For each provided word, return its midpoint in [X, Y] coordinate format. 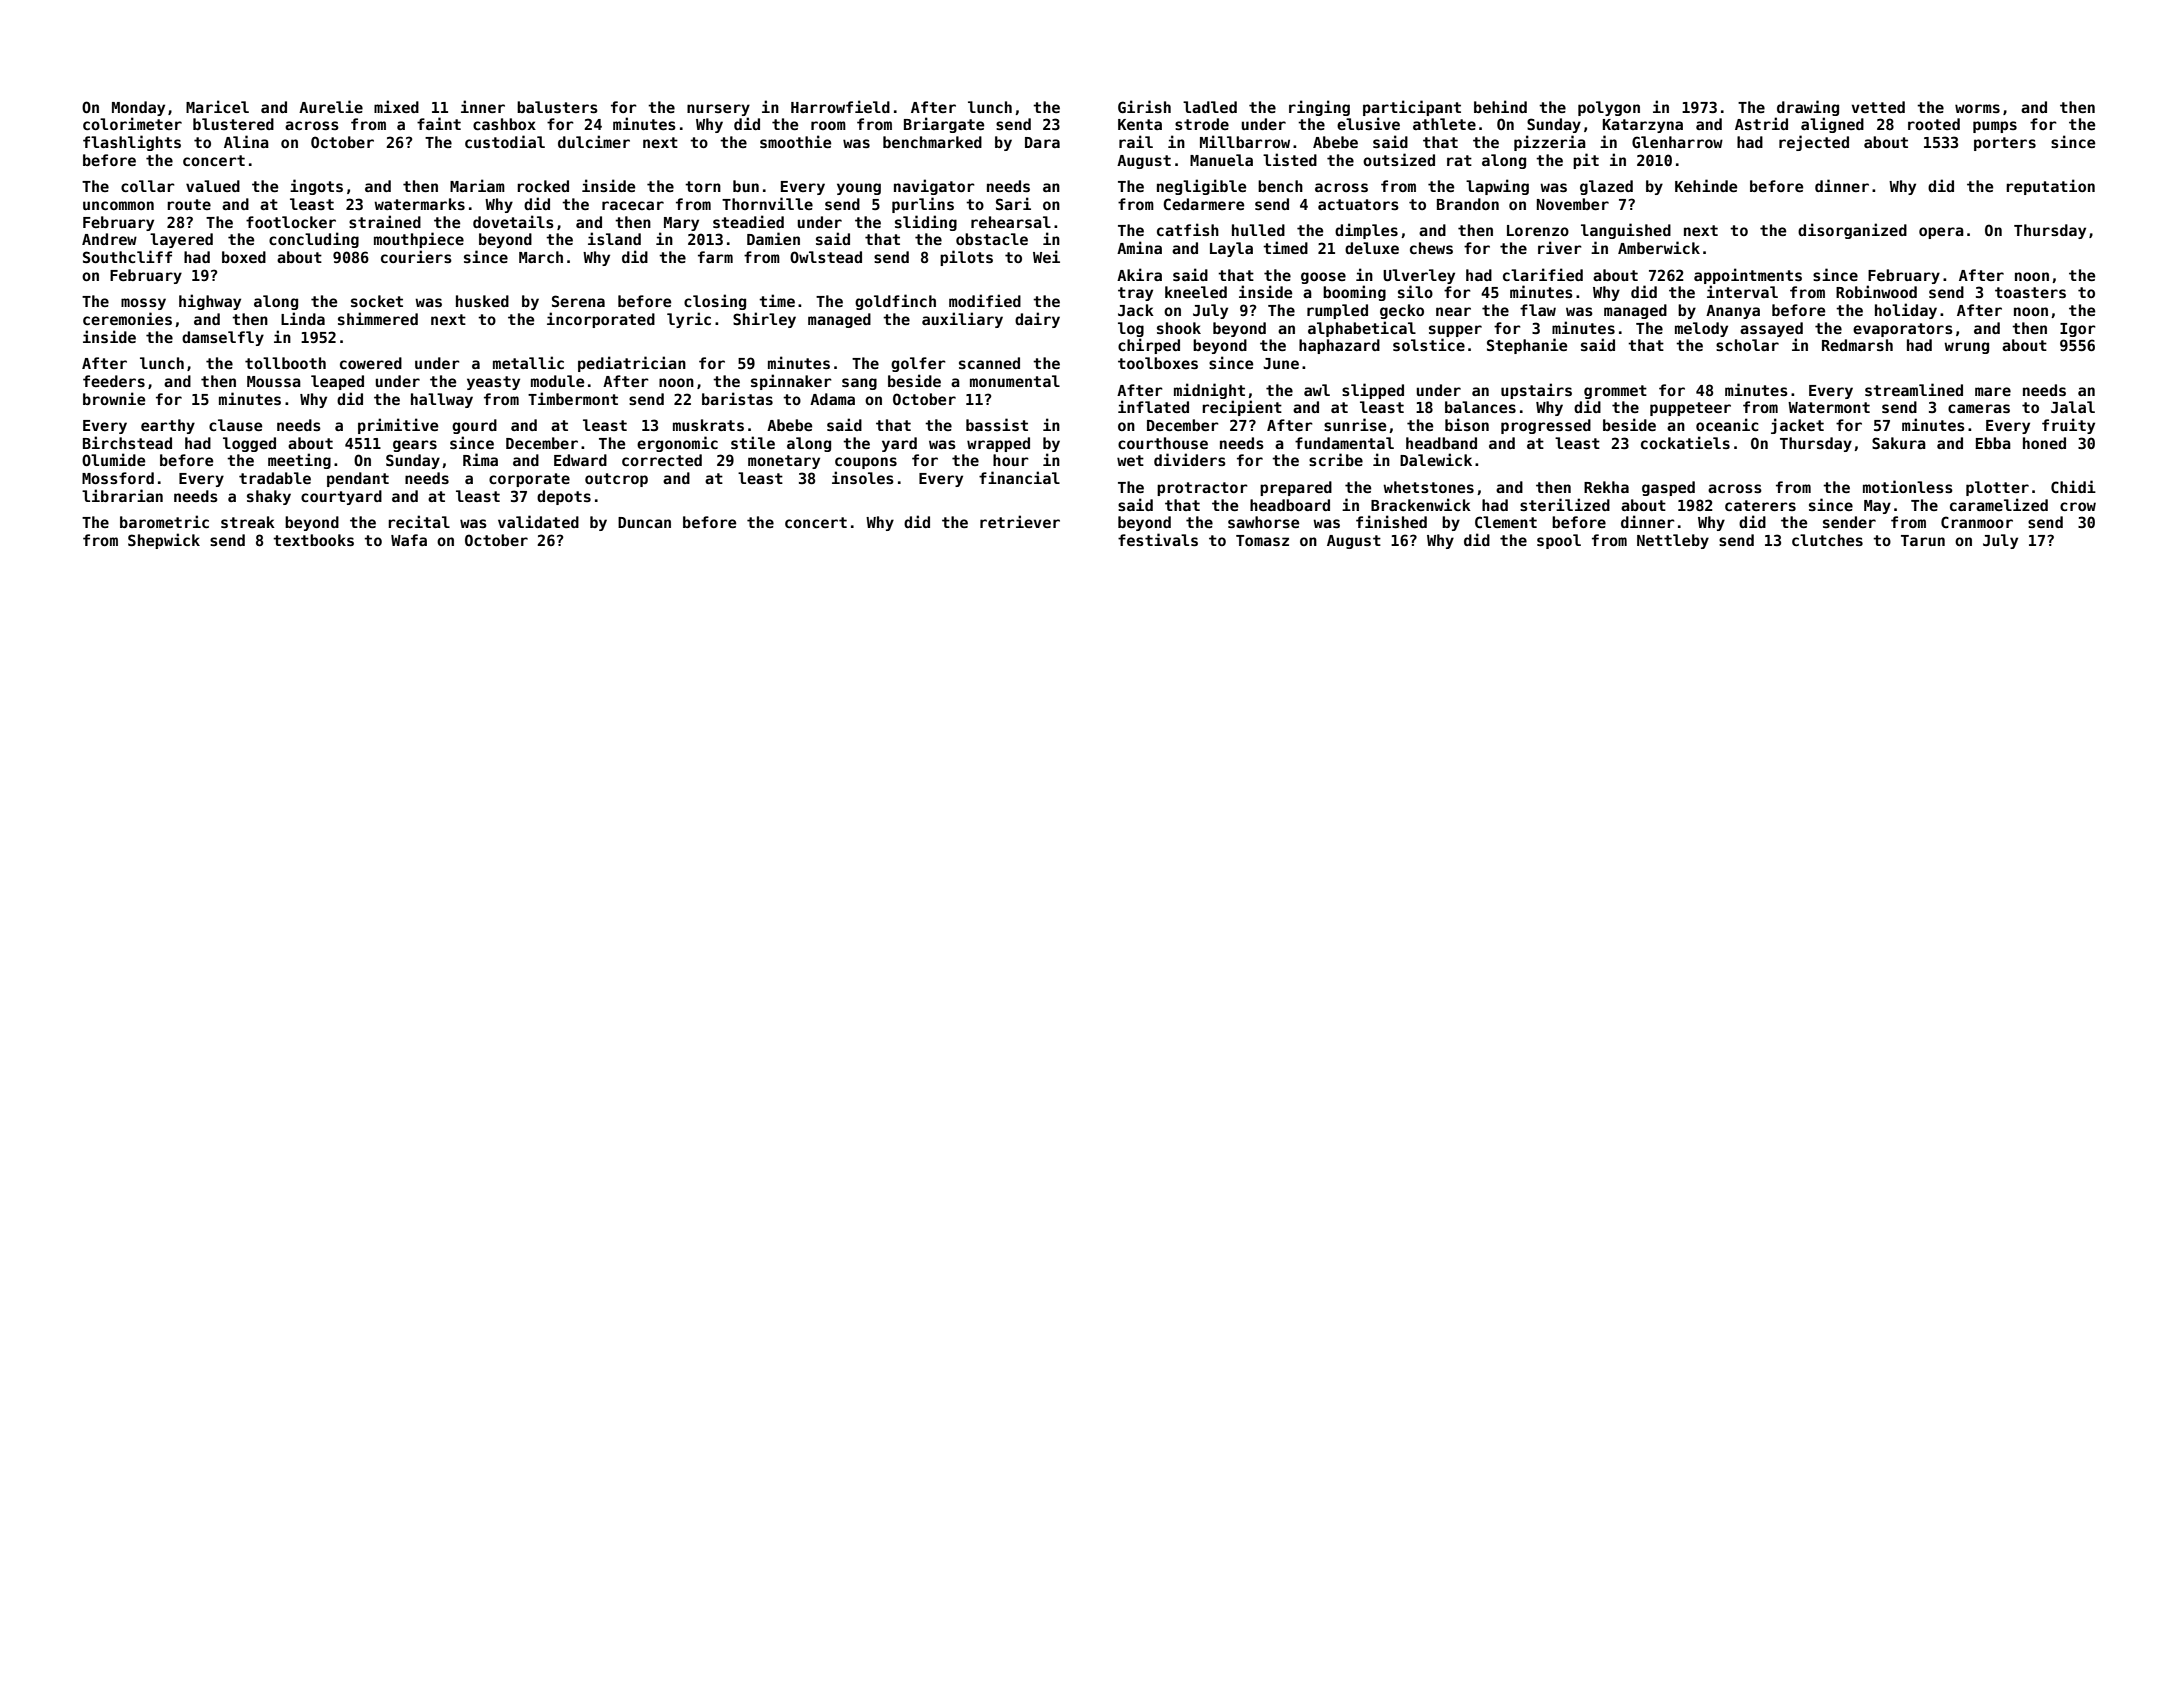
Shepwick [164, 541]
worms [1977, 108]
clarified [1543, 274]
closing [715, 302]
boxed [244, 257]
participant [1412, 108]
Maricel [217, 106]
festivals [1158, 539]
